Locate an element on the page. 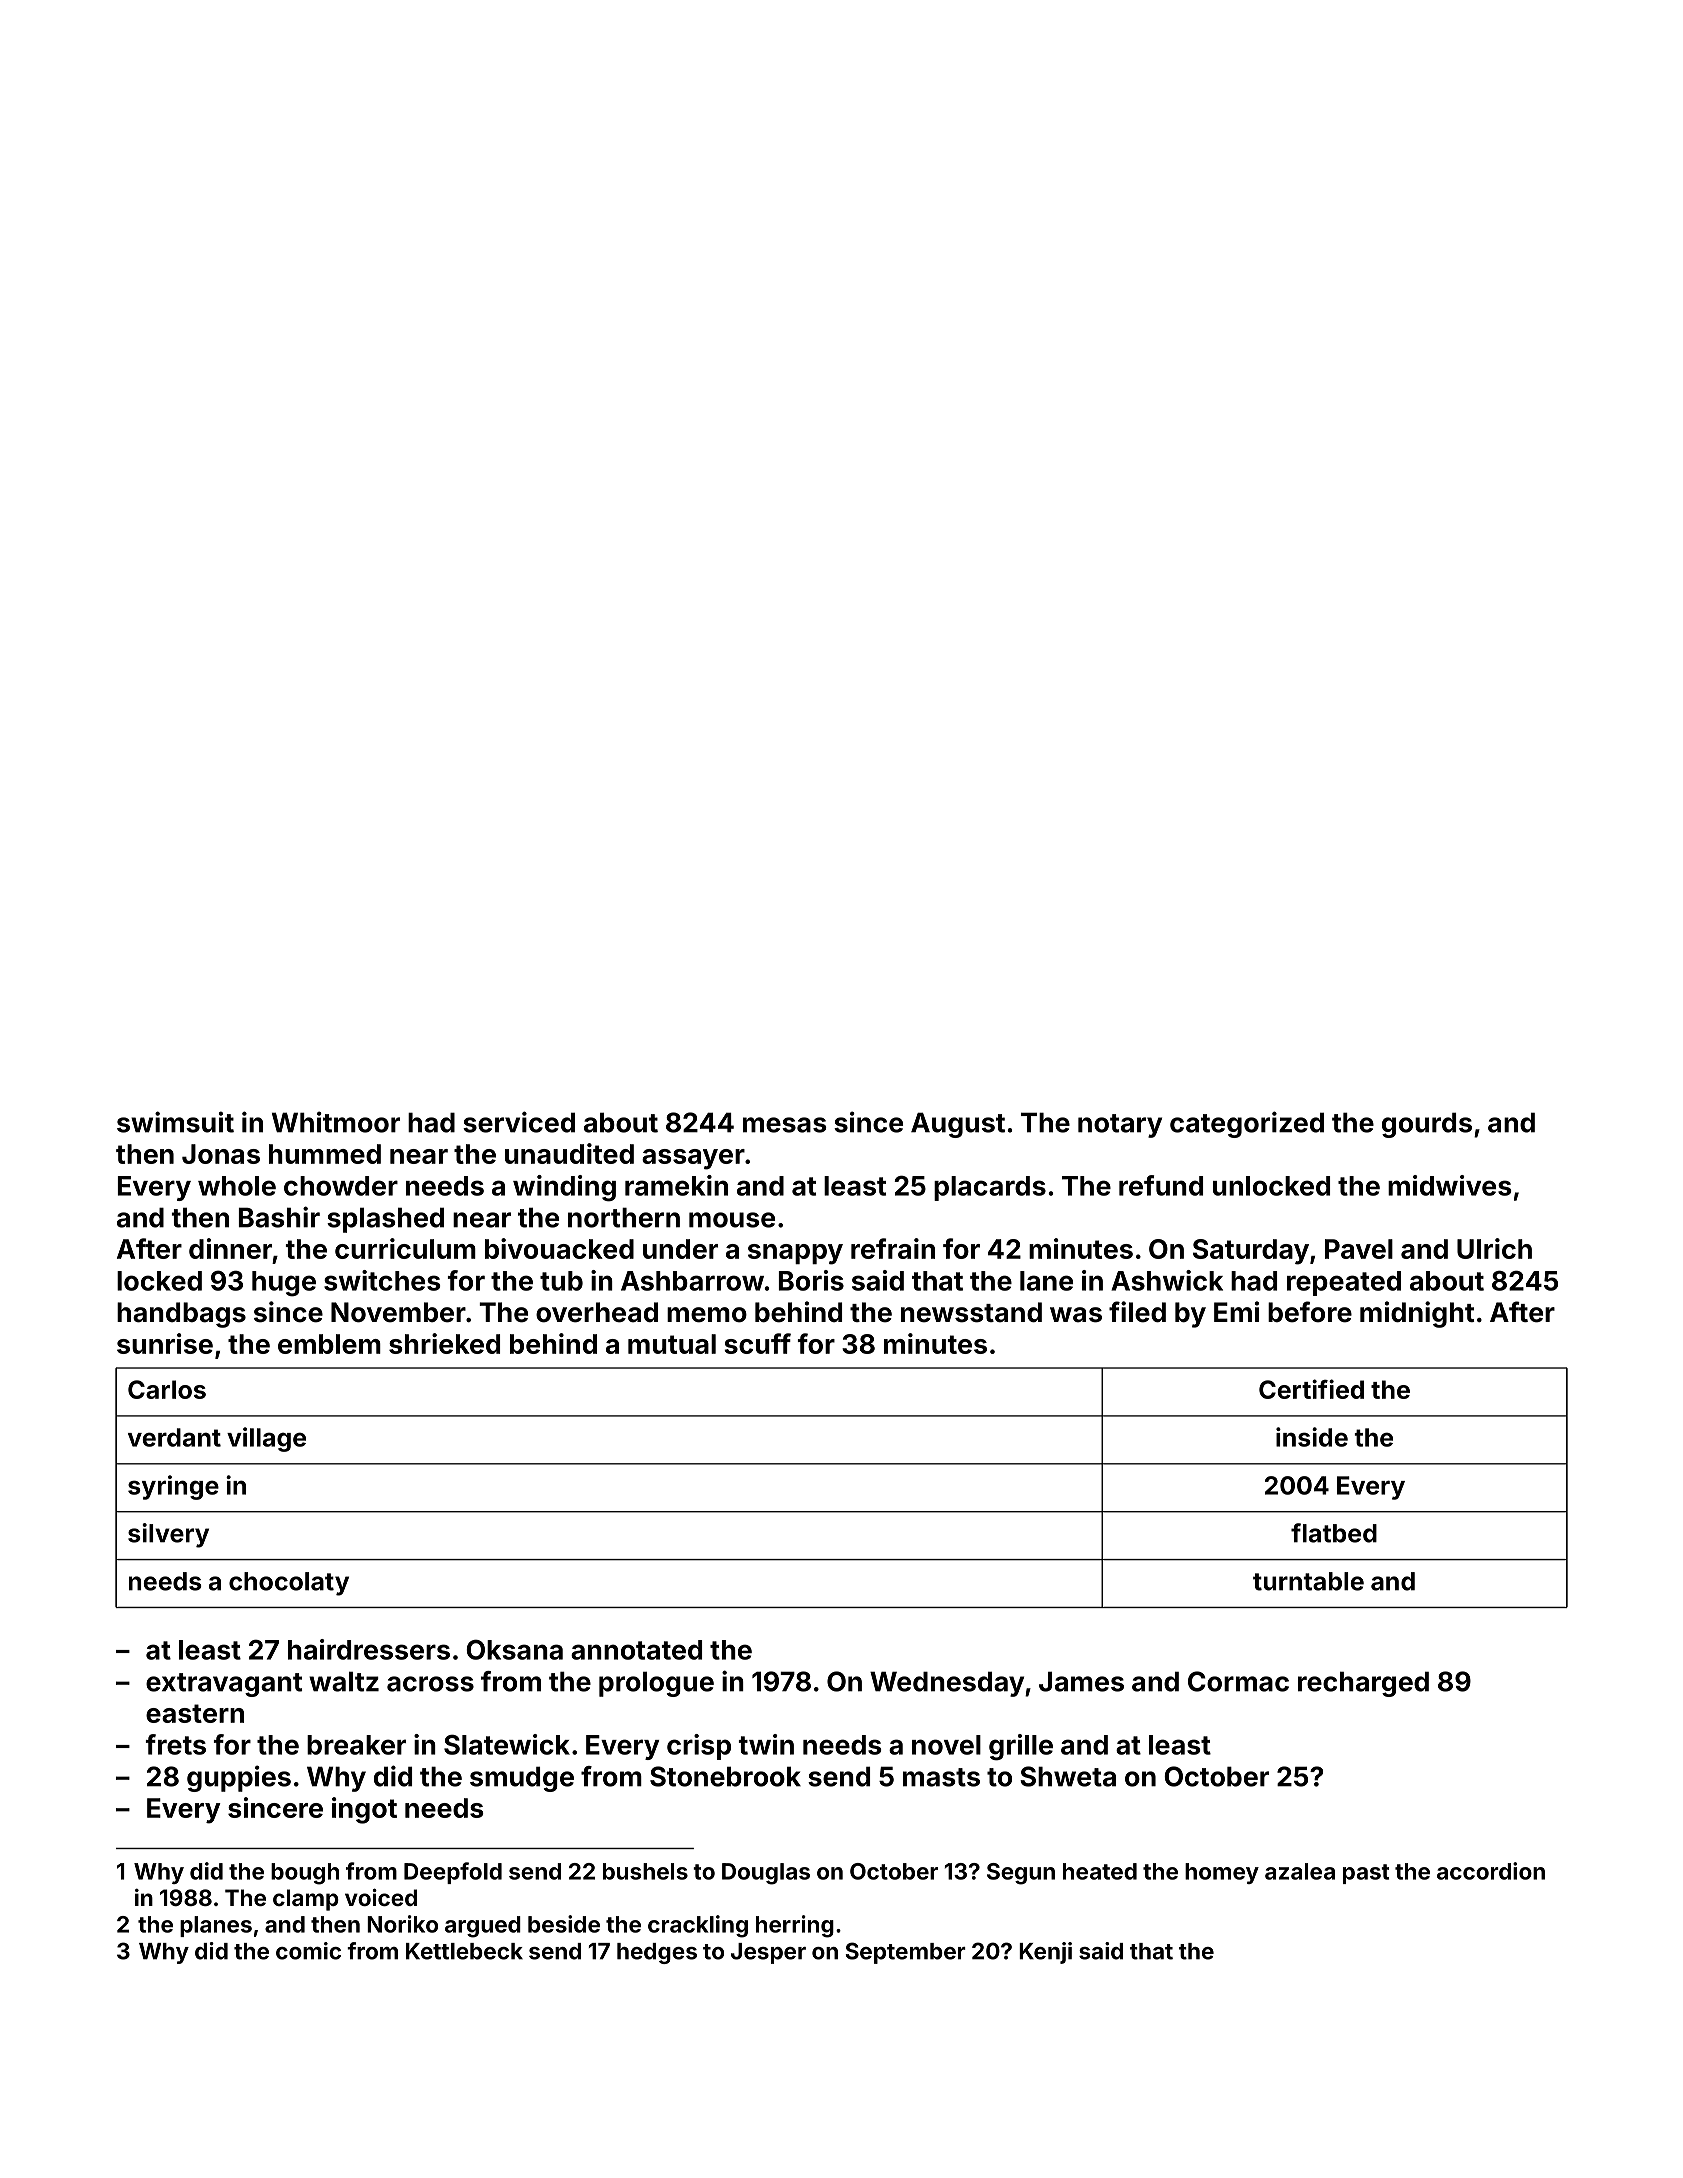  swimsuit is located at coordinates (175, 1122).
